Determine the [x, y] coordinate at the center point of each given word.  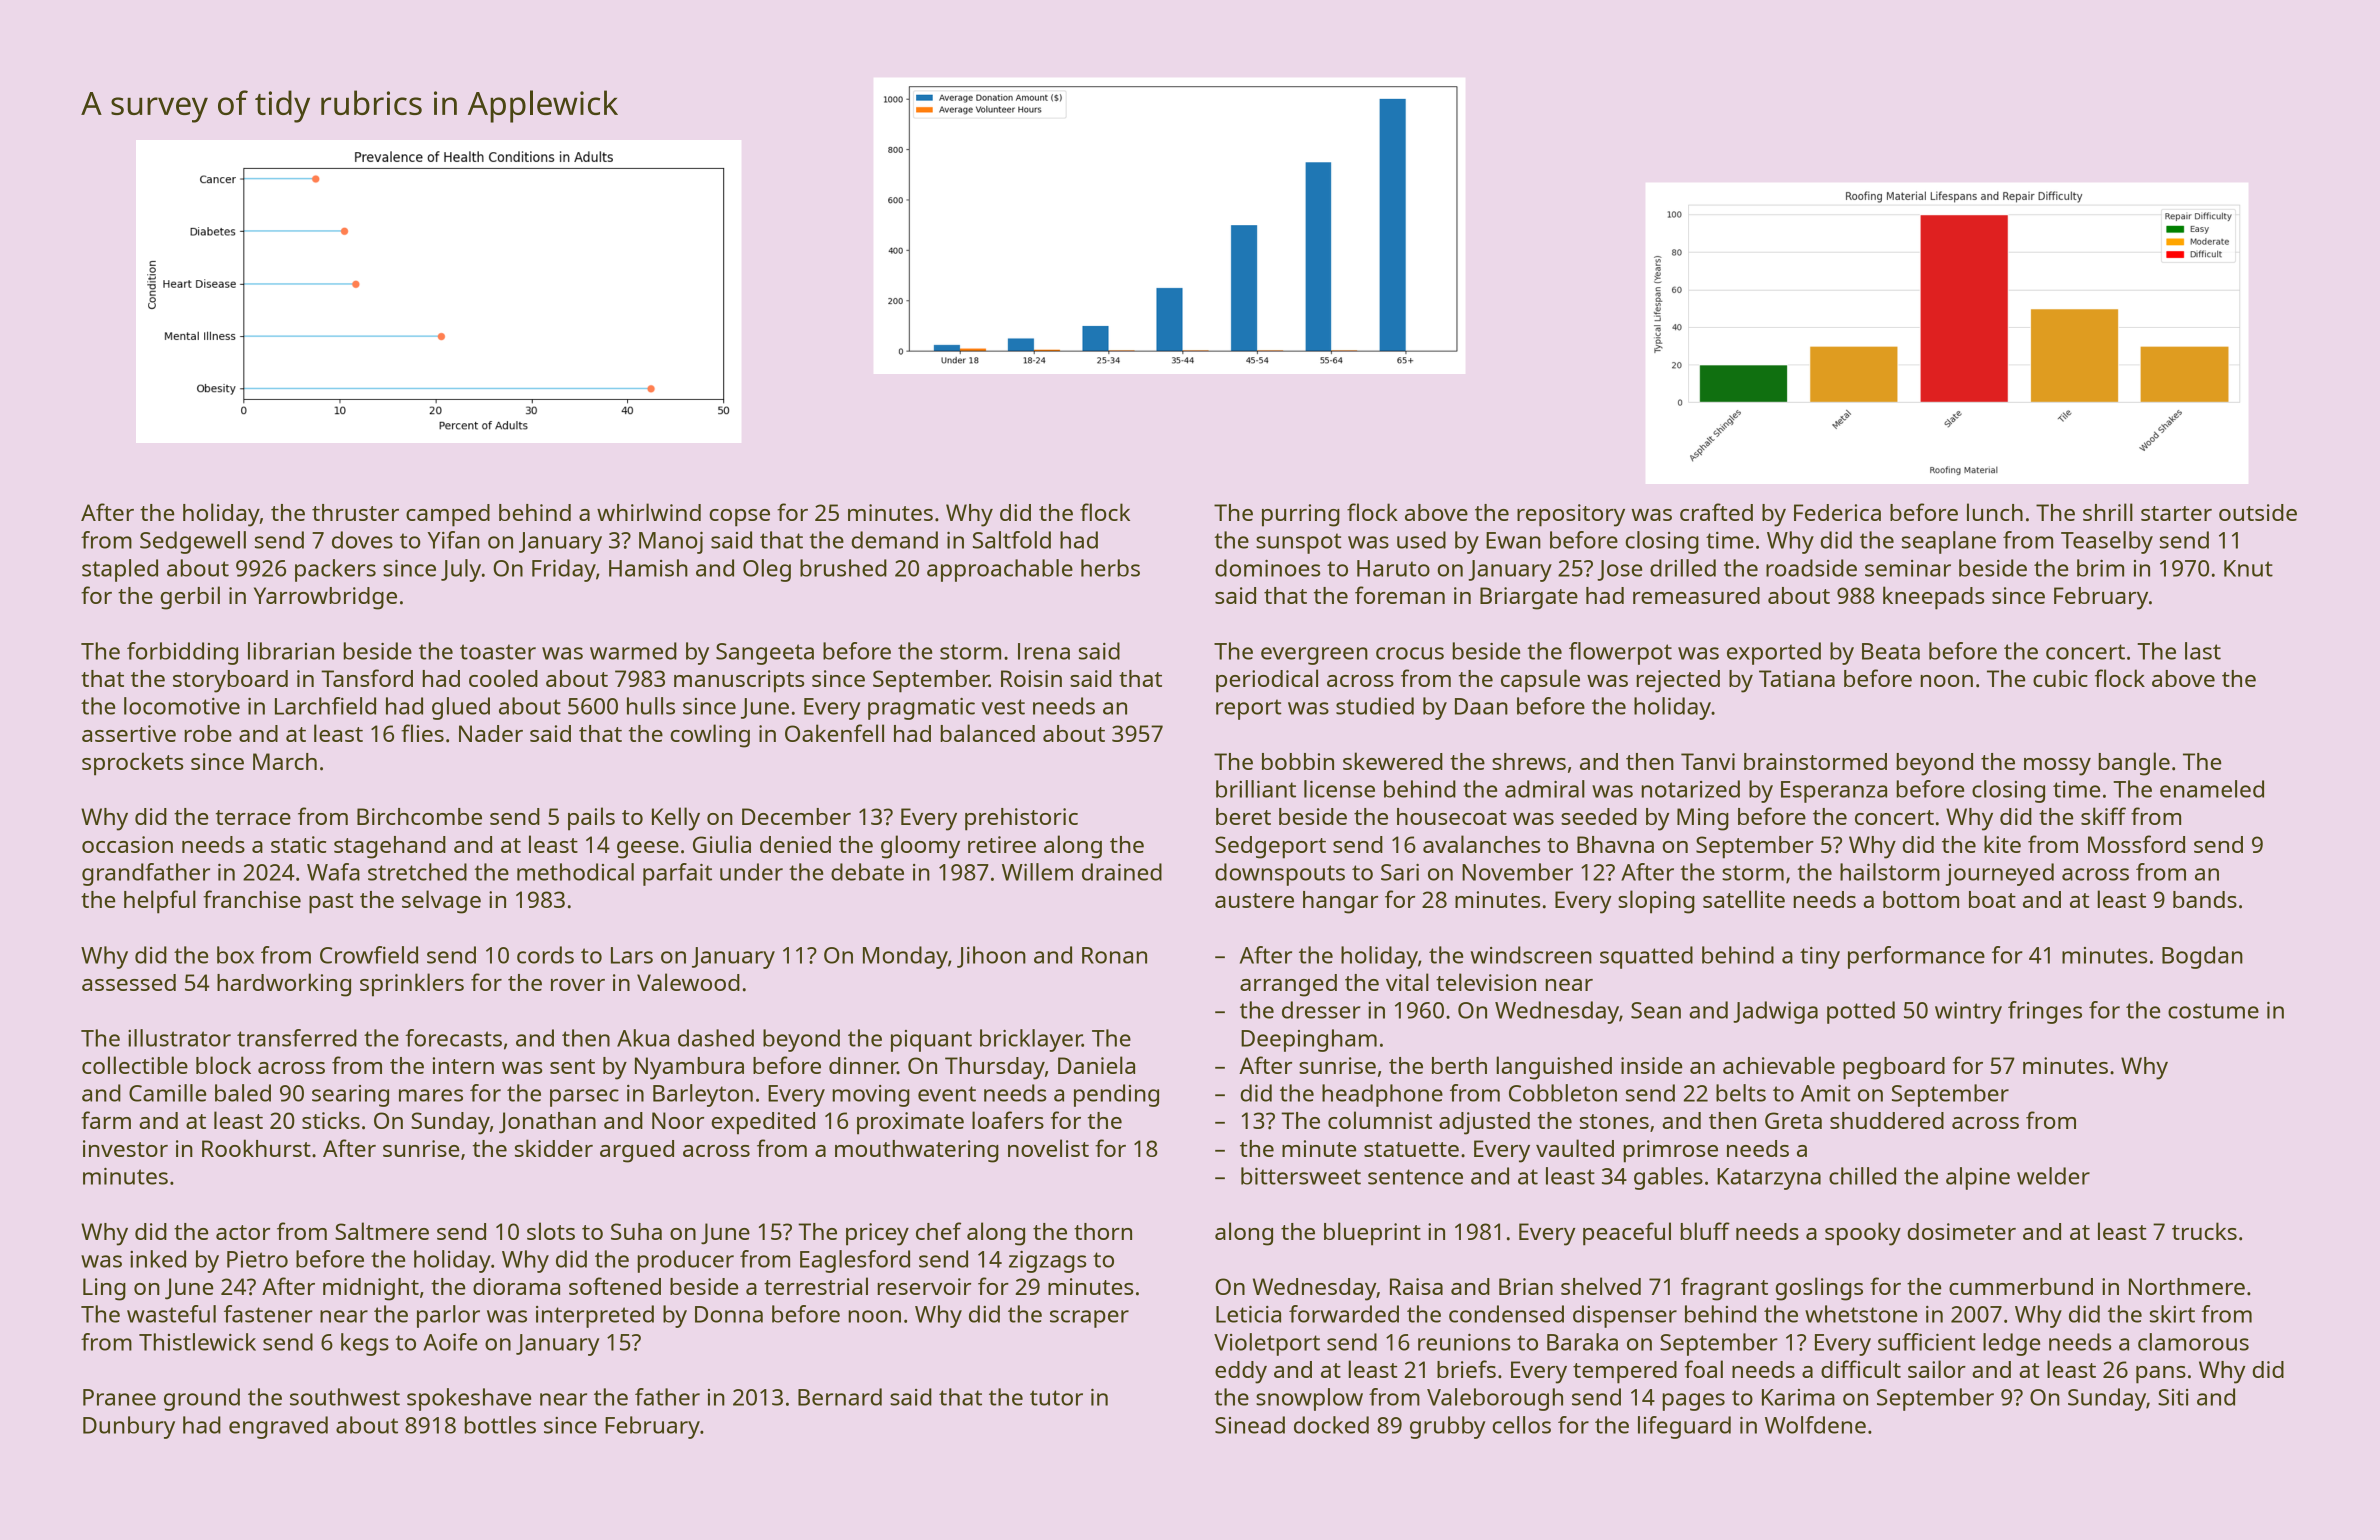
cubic [2060, 678]
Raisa [1416, 1286]
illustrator [179, 1038]
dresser [1321, 1010]
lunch [1995, 512]
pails [591, 819]
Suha [636, 1231]
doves [362, 540]
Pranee [119, 1397]
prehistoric [1021, 819]
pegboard [1894, 1068]
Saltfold [1012, 540]
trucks [2204, 1231]
